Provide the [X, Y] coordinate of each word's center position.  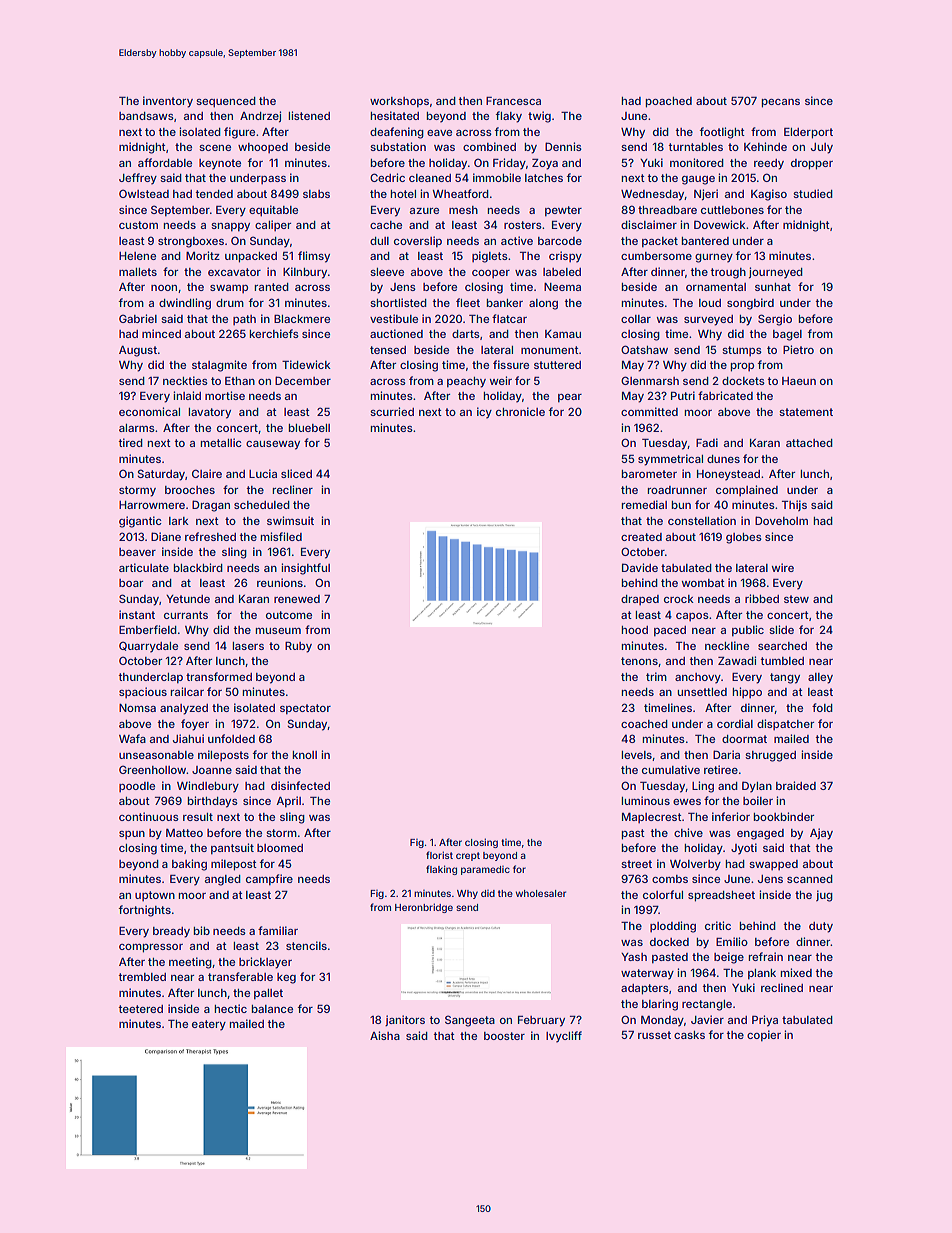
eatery [209, 1025]
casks [689, 1035]
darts [466, 334]
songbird [750, 304]
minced [161, 333]
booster [504, 1036]
